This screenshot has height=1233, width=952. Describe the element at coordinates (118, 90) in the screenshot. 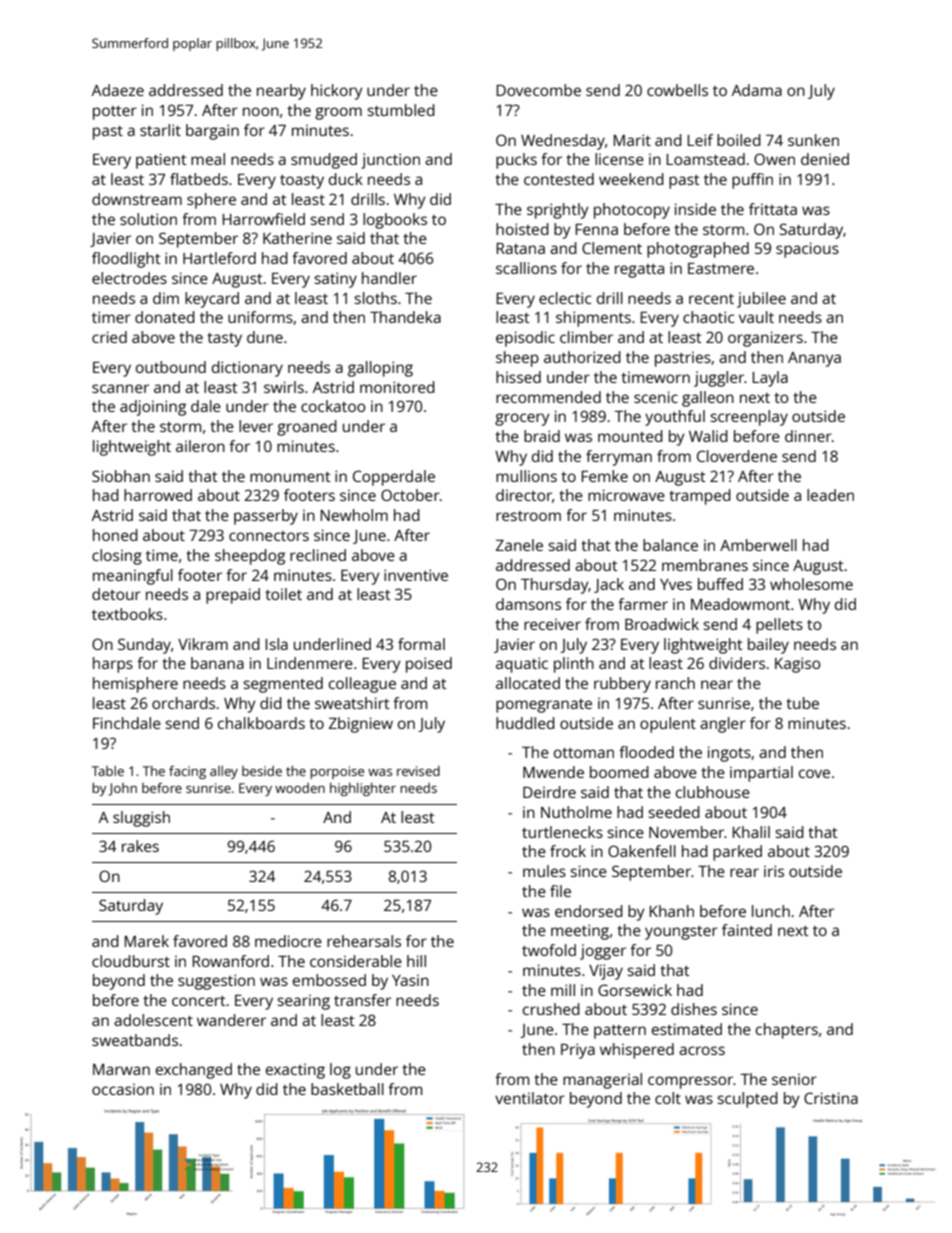

I see `Adaeze` at that location.
